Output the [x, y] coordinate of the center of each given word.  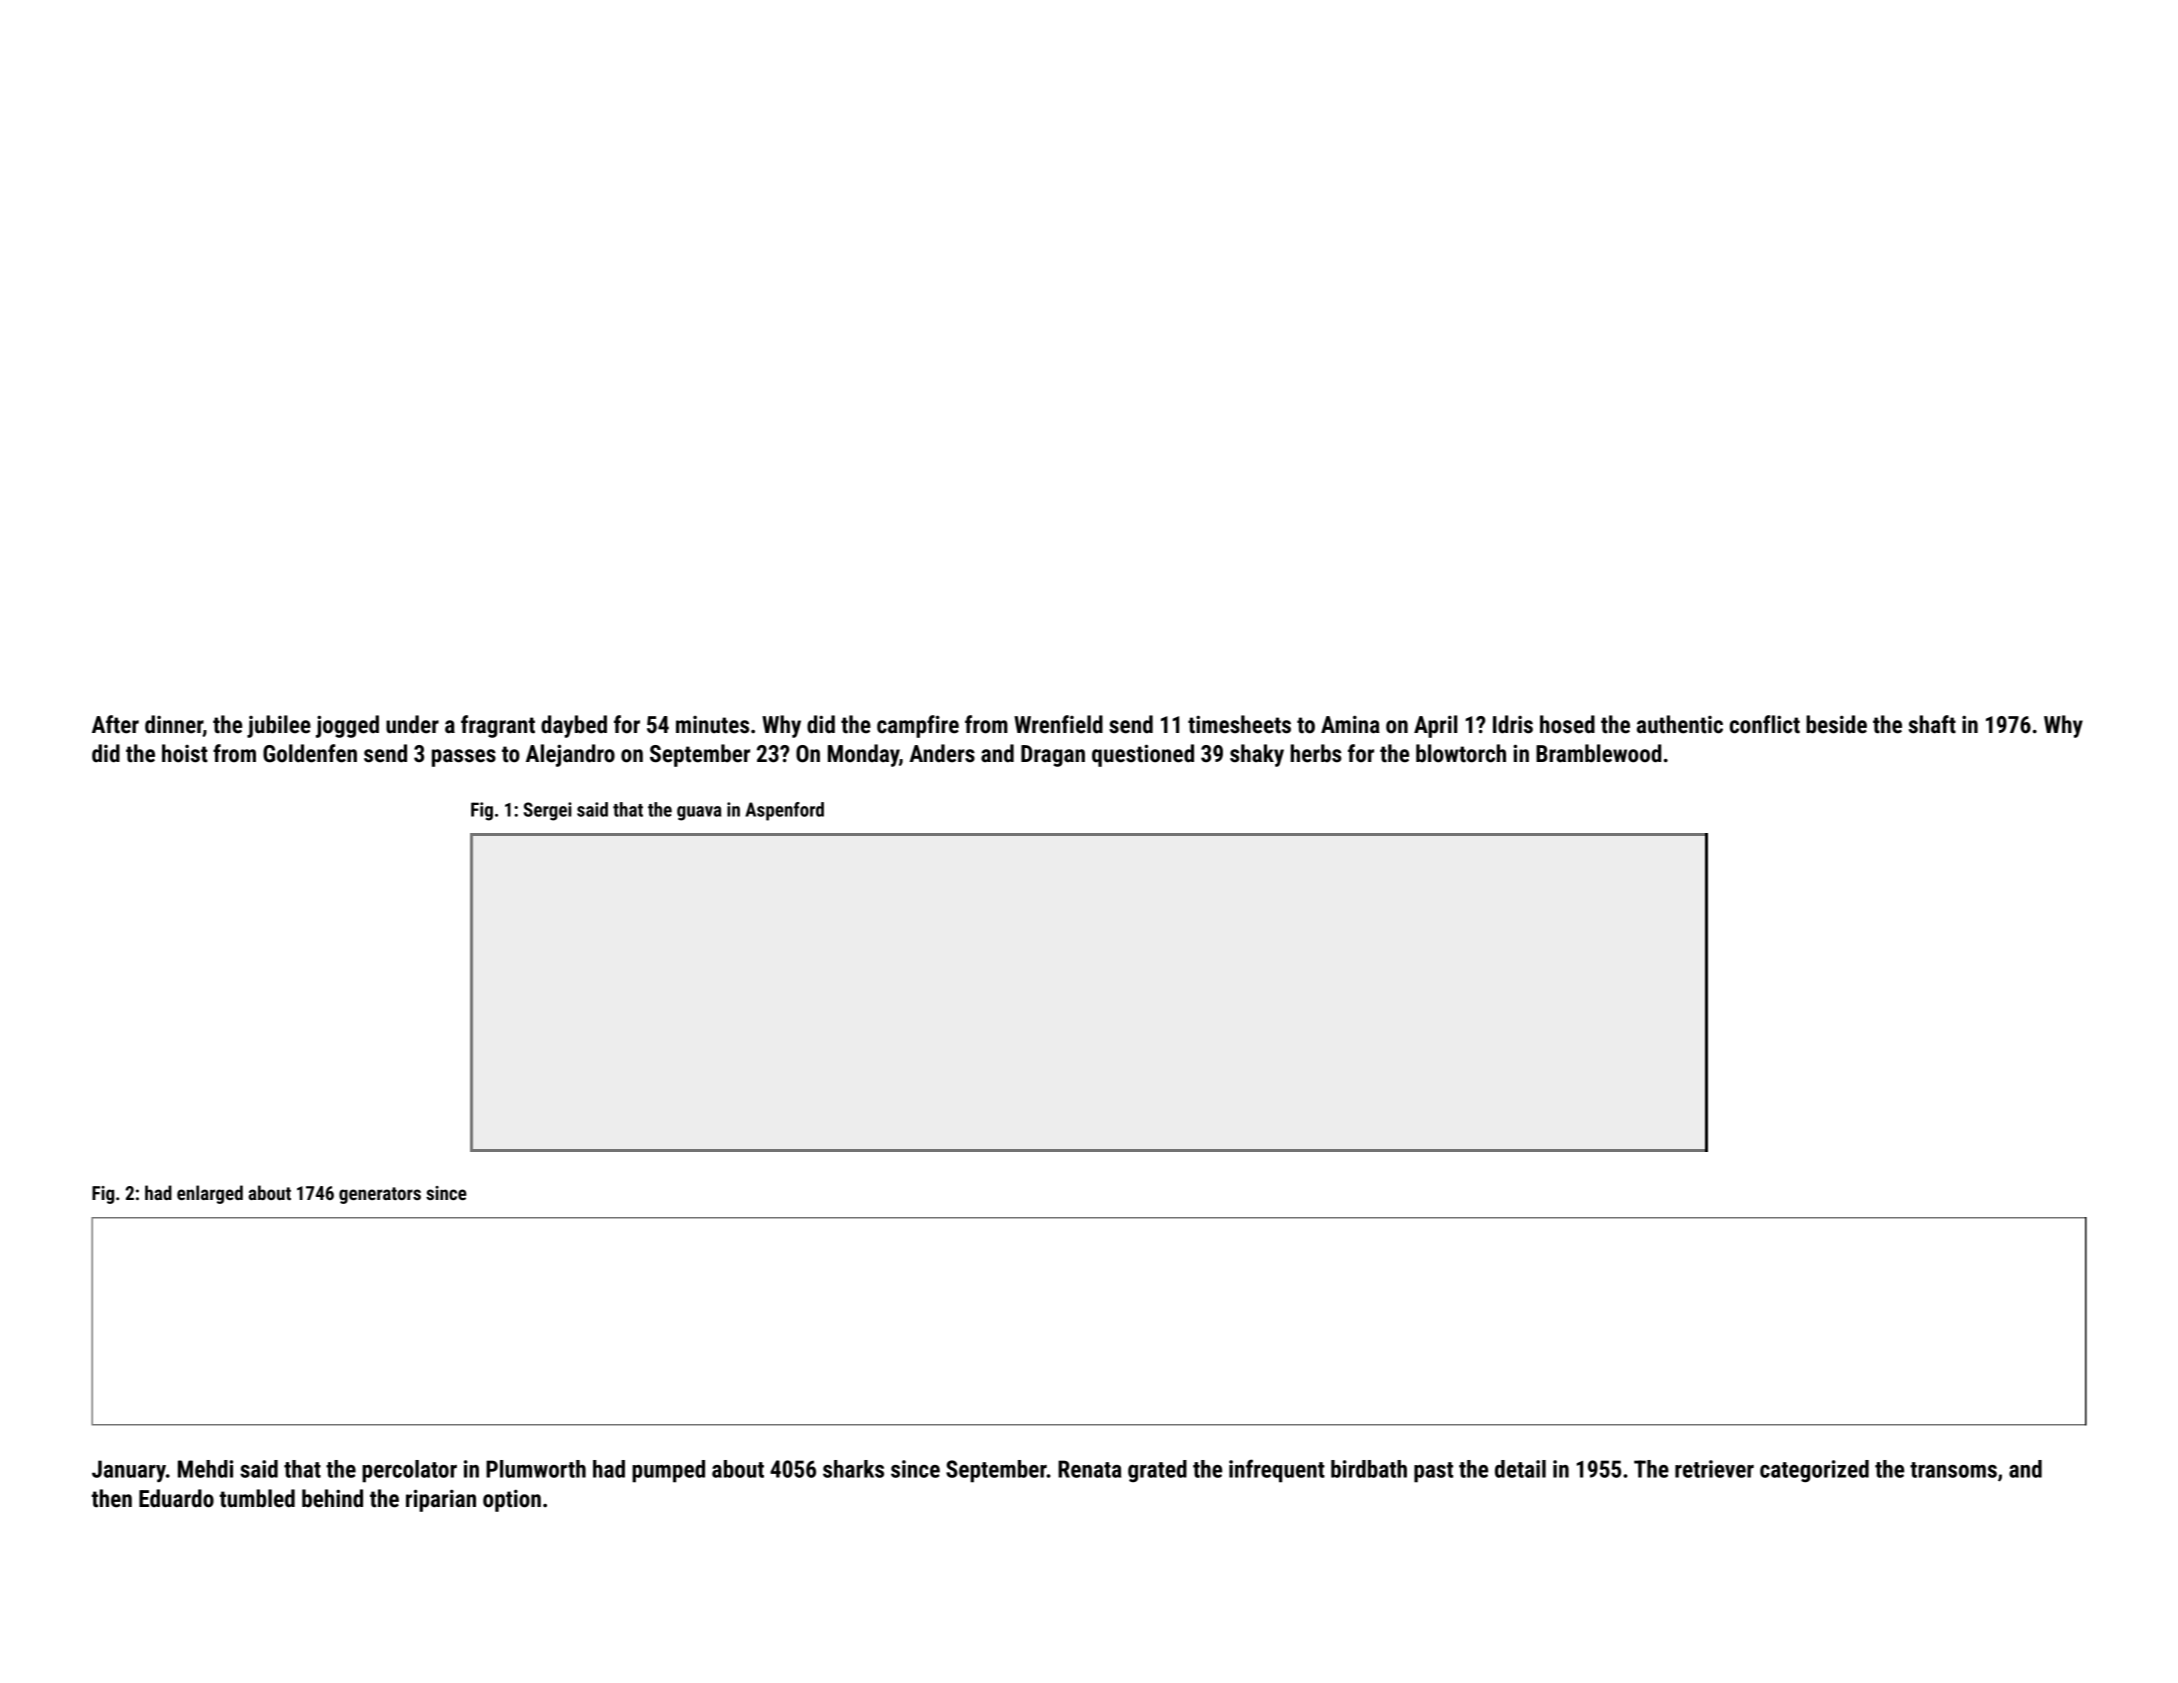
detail [1520, 1469]
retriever [1714, 1469]
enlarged [210, 1194]
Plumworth [536, 1469]
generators [380, 1195]
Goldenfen [310, 753]
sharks [853, 1469]
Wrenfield [1058, 724]
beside [1836, 724]
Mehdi [205, 1469]
